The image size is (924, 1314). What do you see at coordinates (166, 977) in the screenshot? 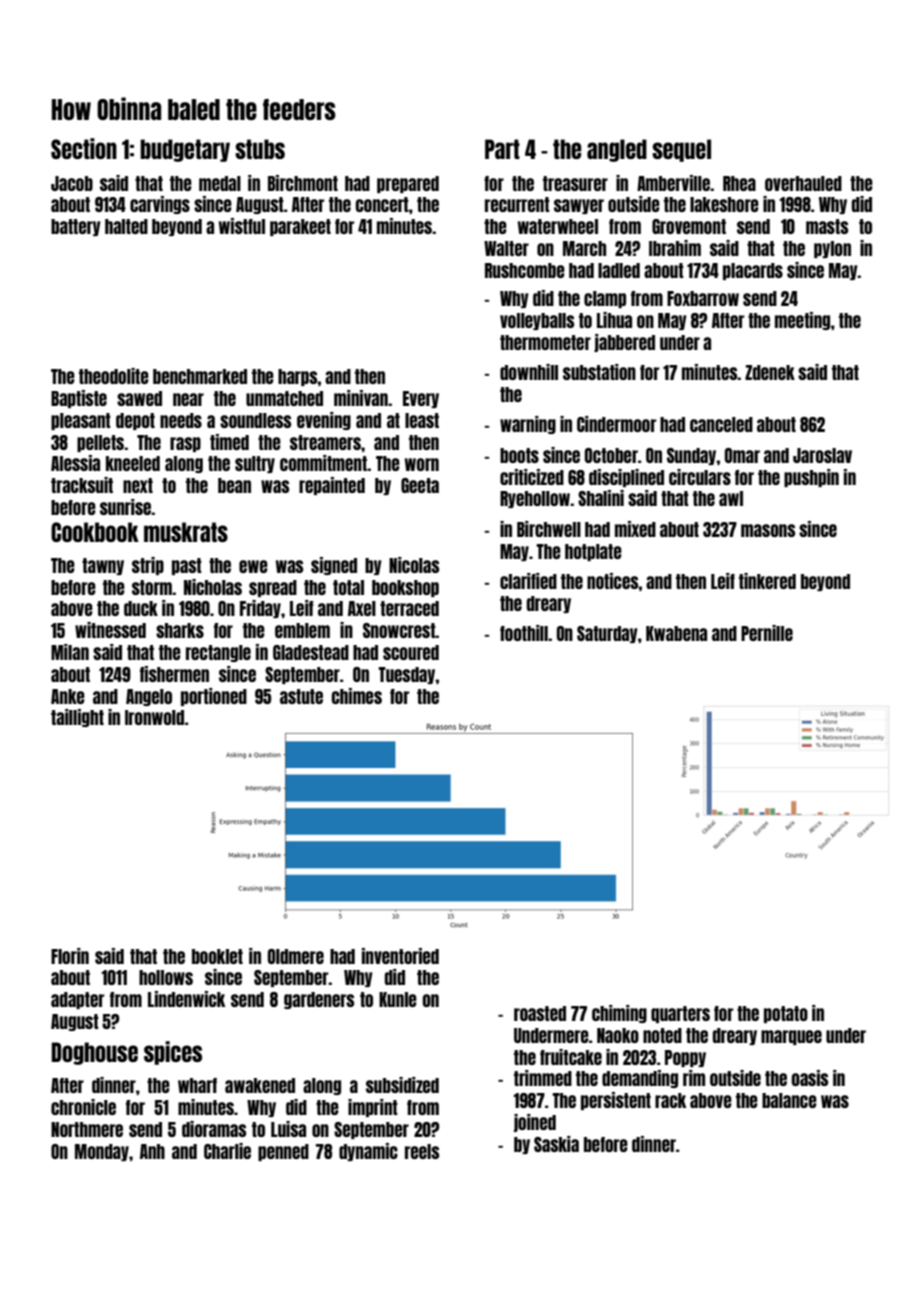
I see `hollows` at bounding box center [166, 977].
